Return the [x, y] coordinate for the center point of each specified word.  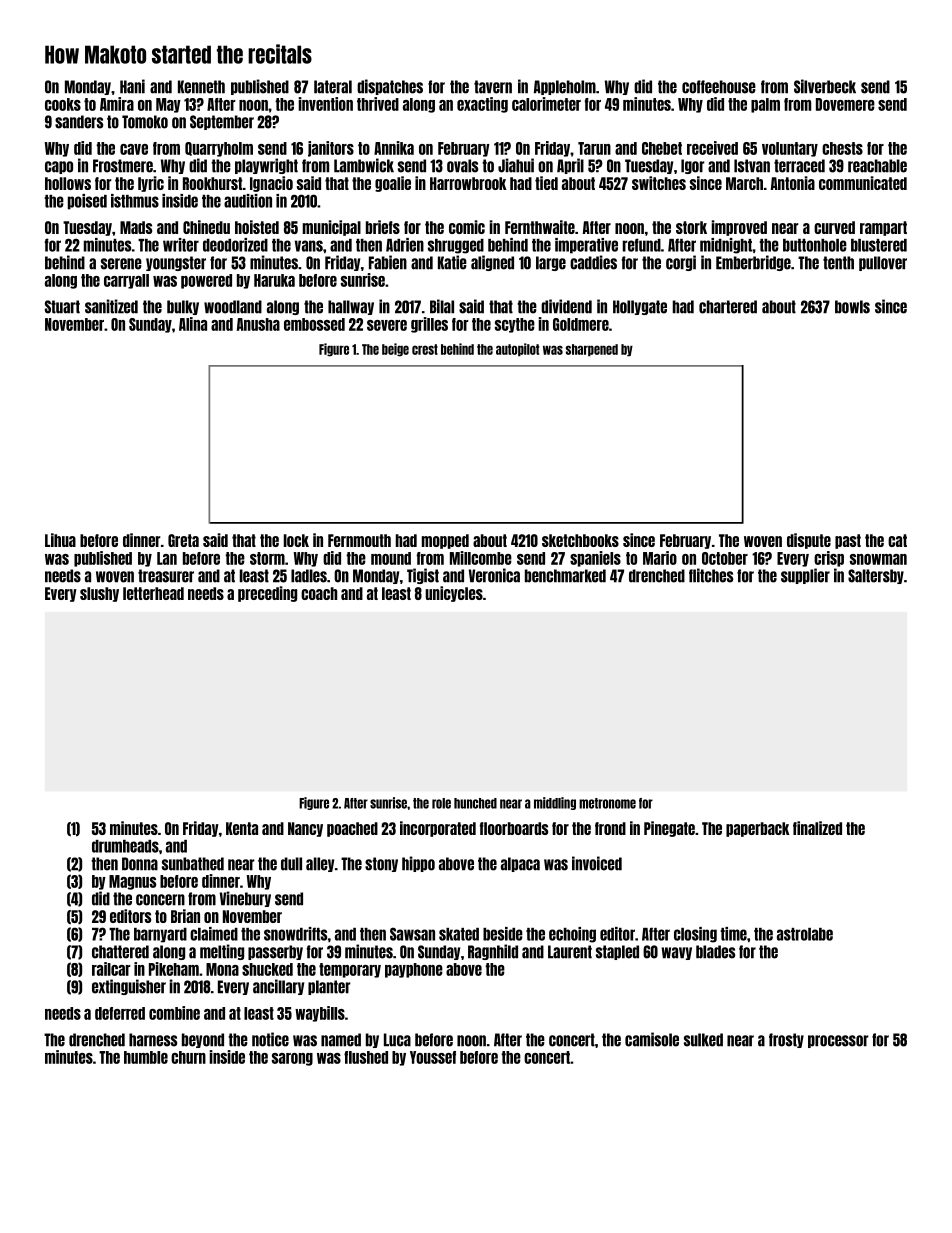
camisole [652, 1039]
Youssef [433, 1057]
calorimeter [546, 104]
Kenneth [201, 87]
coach [319, 593]
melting [222, 952]
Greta [183, 540]
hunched [475, 803]
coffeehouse [719, 87]
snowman [878, 559]
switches [659, 183]
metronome [607, 803]
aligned [492, 263]
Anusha [258, 324]
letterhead [153, 593]
